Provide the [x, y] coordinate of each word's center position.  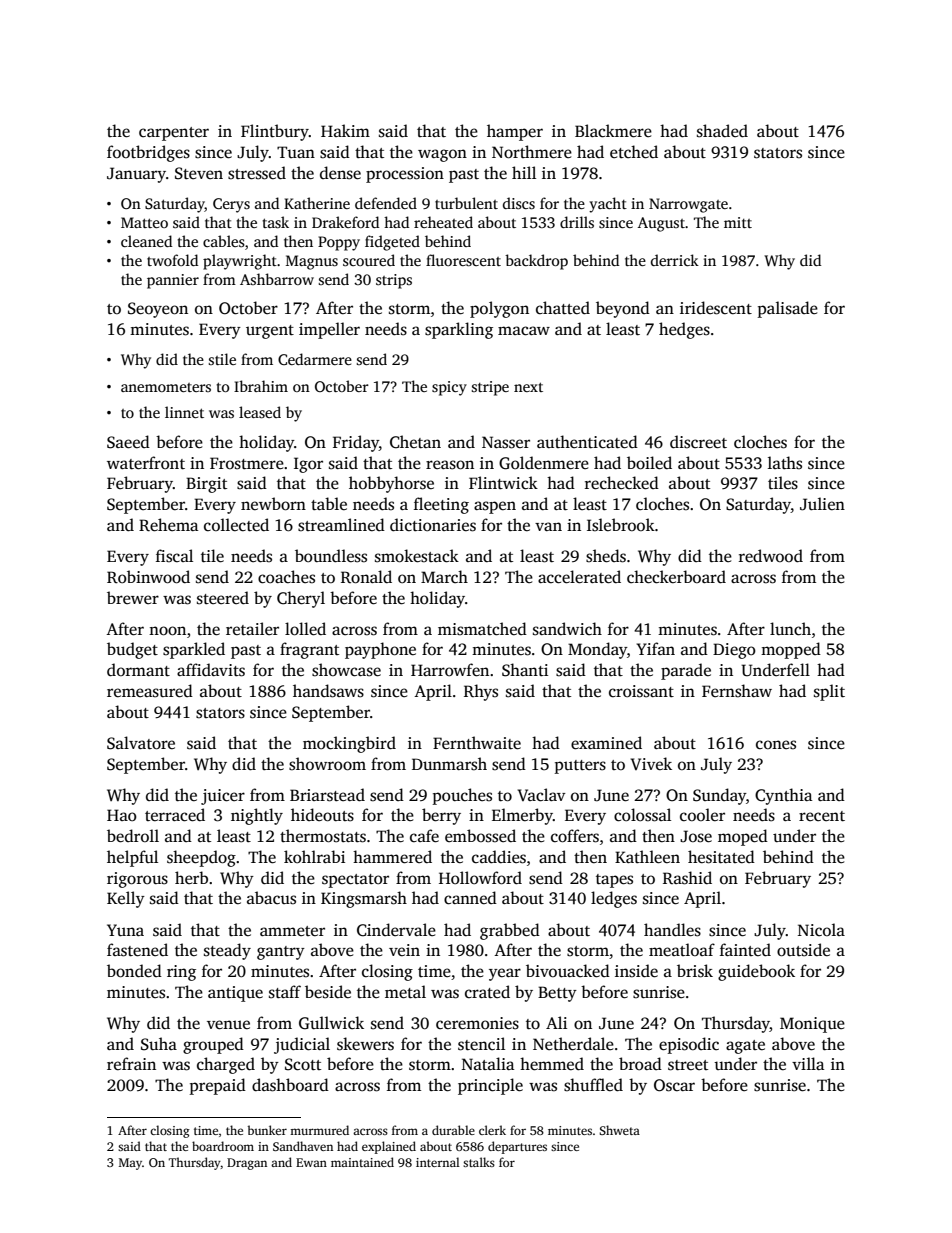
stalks [479, 1162]
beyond [623, 309]
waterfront [146, 463]
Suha [159, 1044]
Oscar [674, 1085]
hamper [515, 132]
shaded [722, 131]
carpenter [174, 134]
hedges [684, 330]
